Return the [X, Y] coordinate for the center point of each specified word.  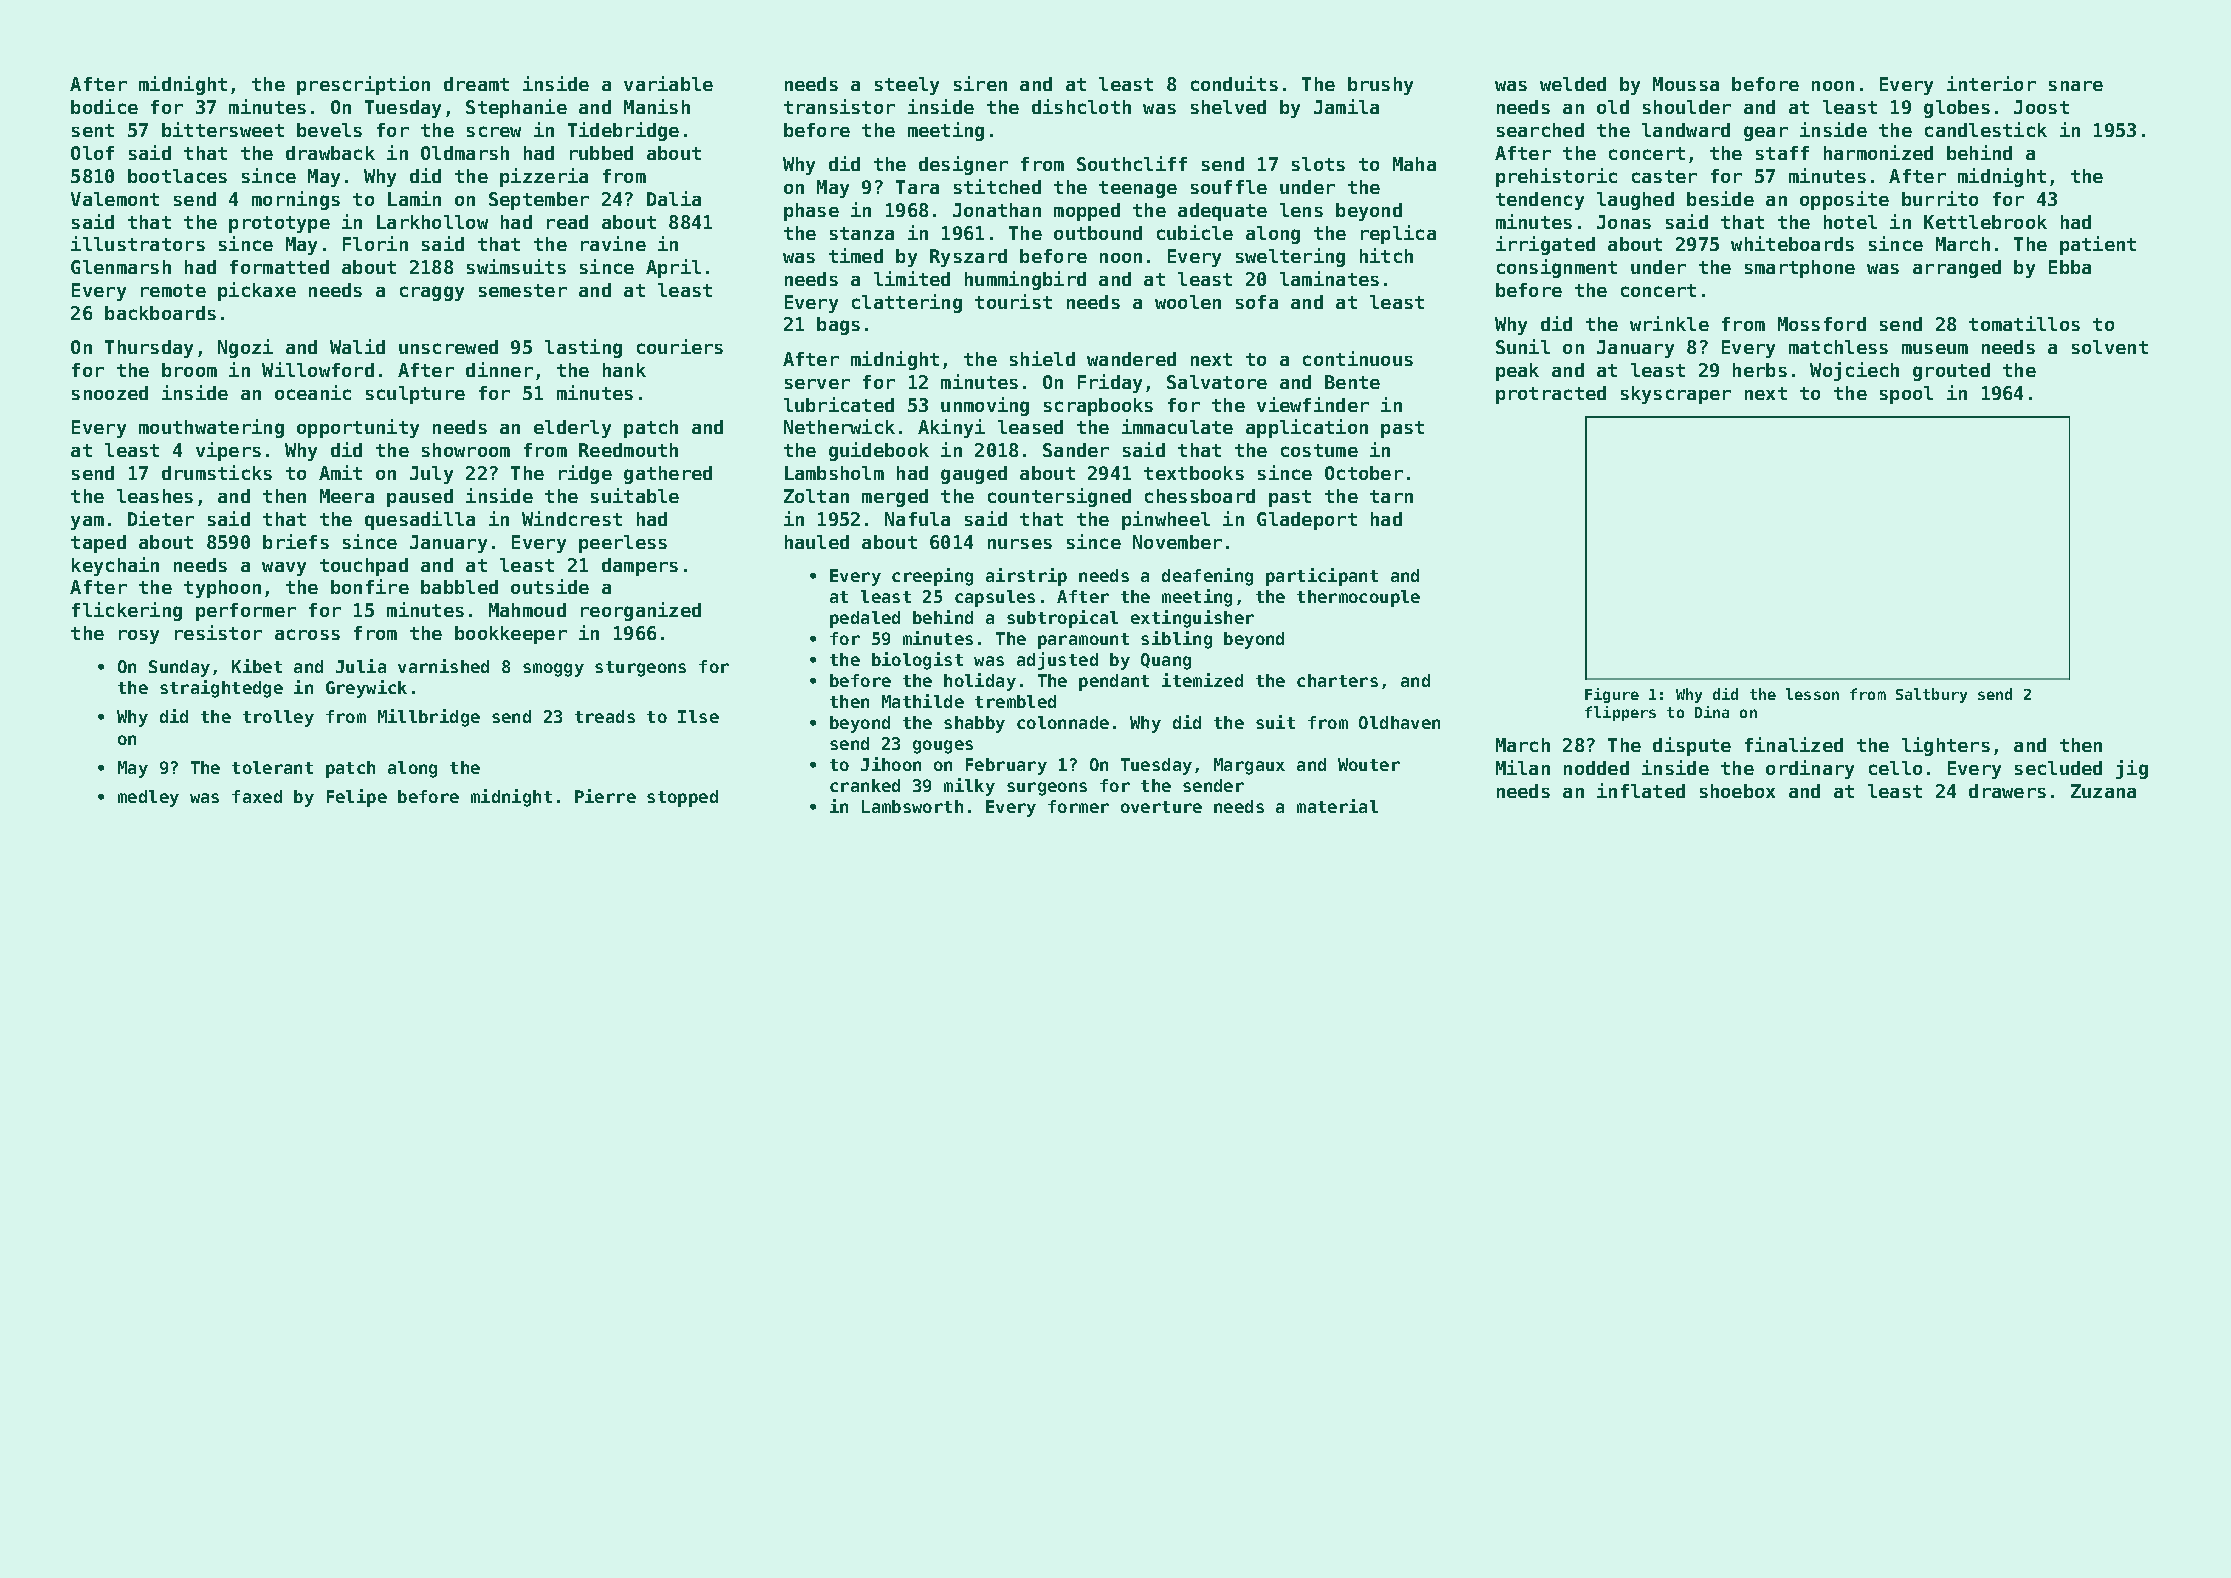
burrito [1940, 198]
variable [668, 83]
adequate [1222, 212]
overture [1161, 807]
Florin [375, 243]
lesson [1812, 694]
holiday [980, 682]
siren [980, 83]
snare [2076, 86]
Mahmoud [527, 610]
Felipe [357, 798]
